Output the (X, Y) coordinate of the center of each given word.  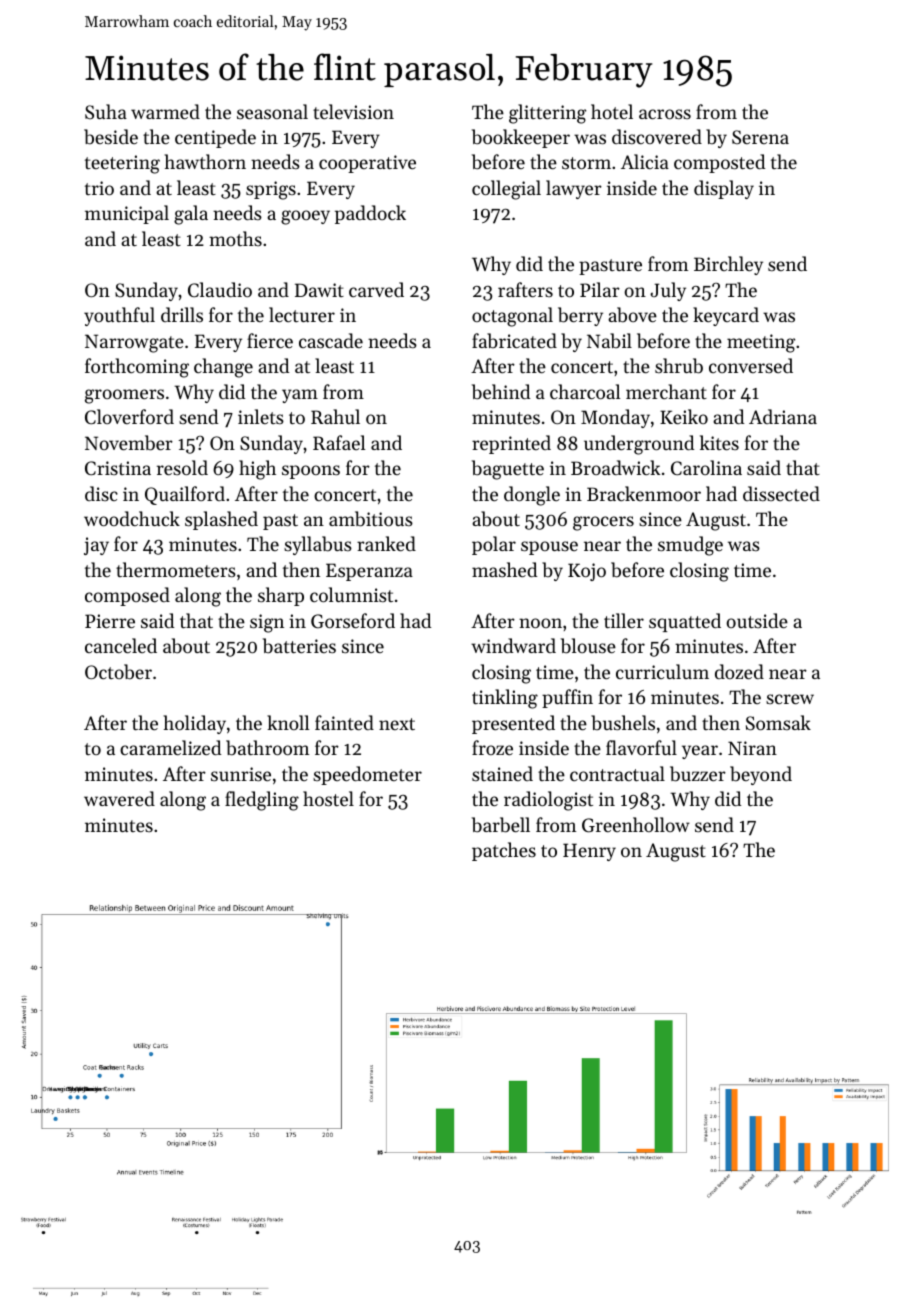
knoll (288, 722)
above (632, 315)
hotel (612, 111)
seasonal (272, 111)
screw (790, 699)
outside (757, 620)
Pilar (600, 289)
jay (96, 546)
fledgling (262, 801)
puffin (567, 698)
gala (191, 215)
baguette (508, 470)
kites (719, 442)
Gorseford (353, 621)
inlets (261, 416)
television (353, 111)
